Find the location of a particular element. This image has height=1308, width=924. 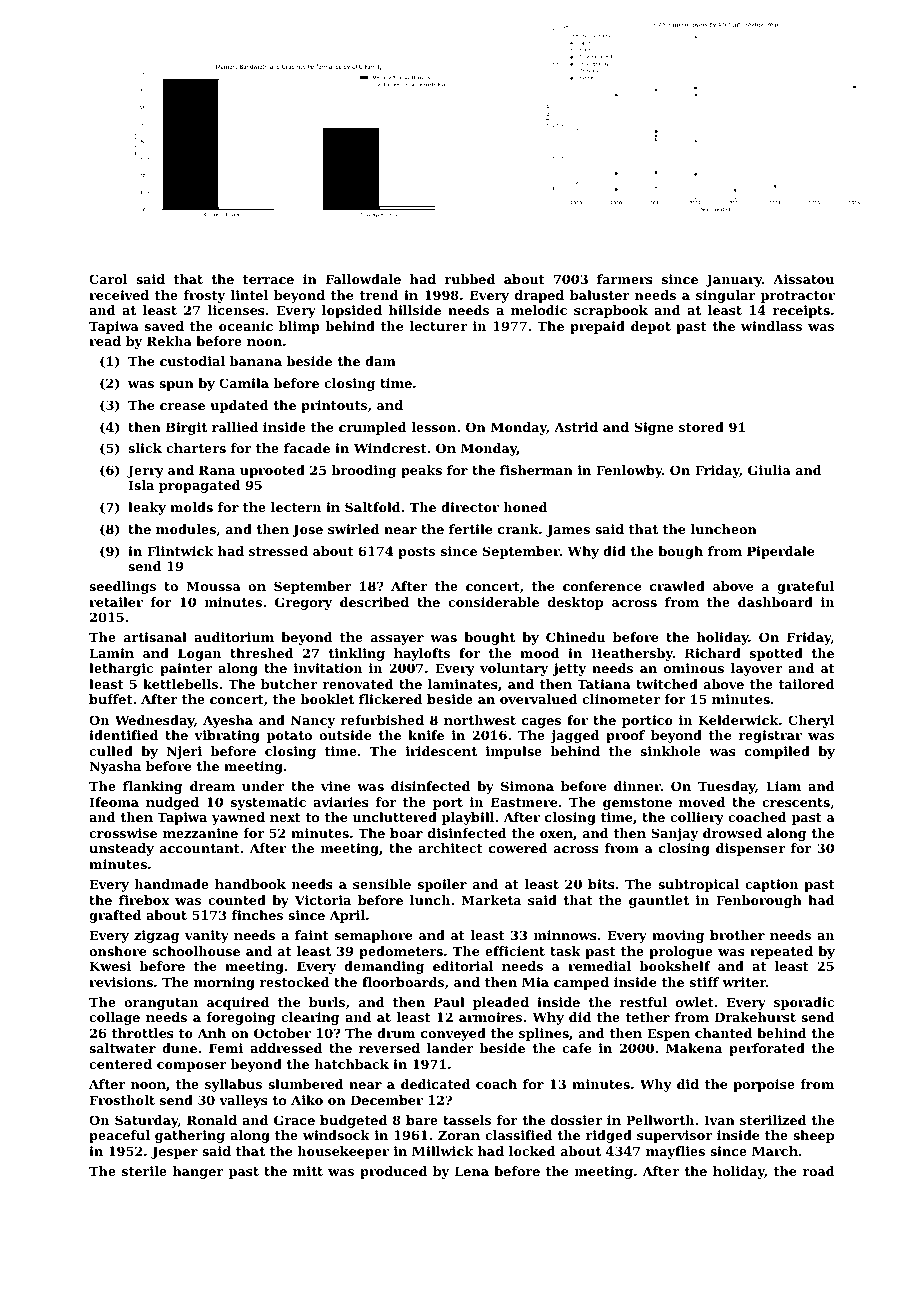

Camila is located at coordinates (244, 383).
